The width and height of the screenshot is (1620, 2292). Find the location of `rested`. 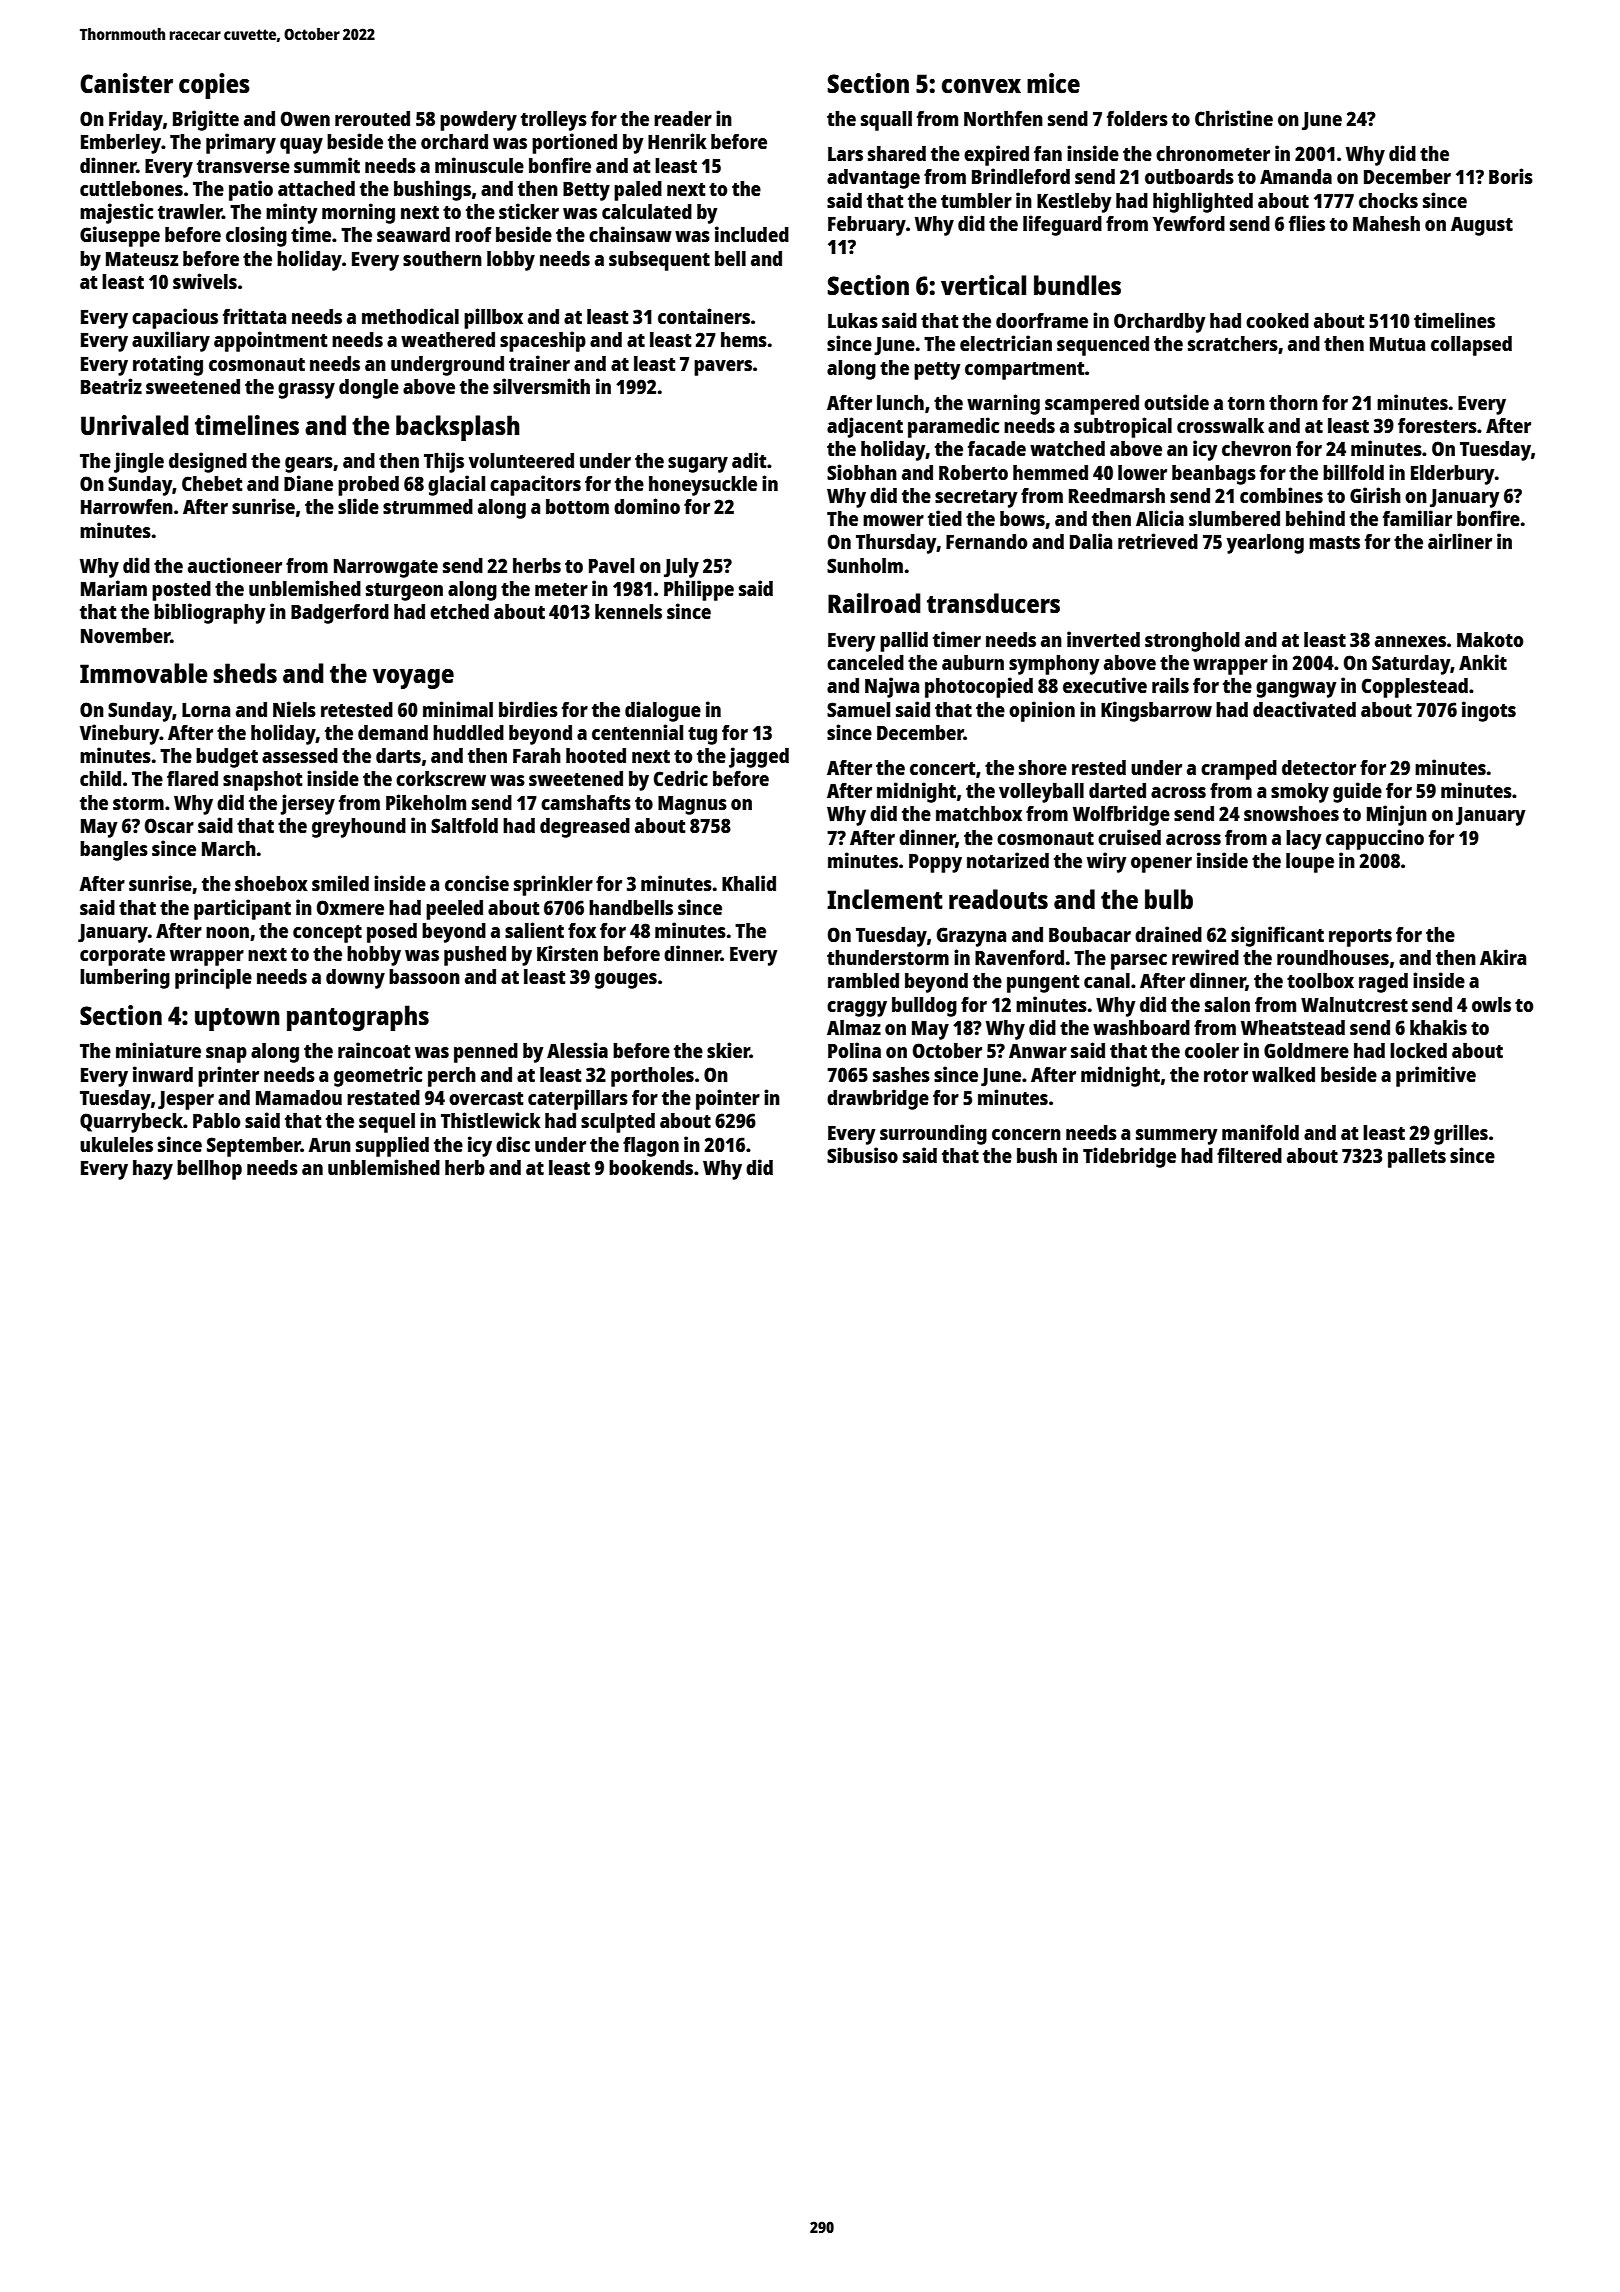

rested is located at coordinates (1099, 767).
